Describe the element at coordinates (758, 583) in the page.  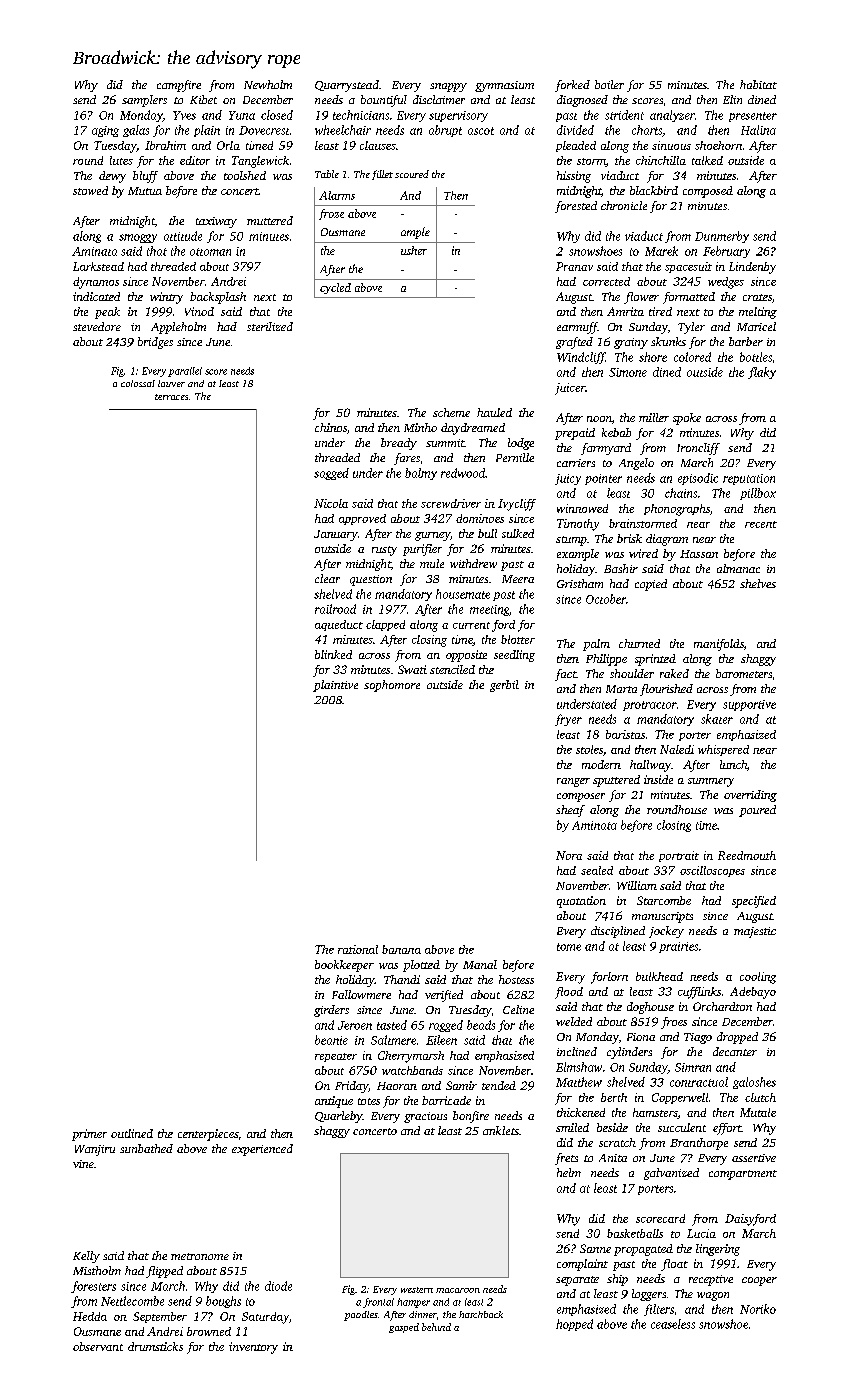
I see `shelves` at that location.
